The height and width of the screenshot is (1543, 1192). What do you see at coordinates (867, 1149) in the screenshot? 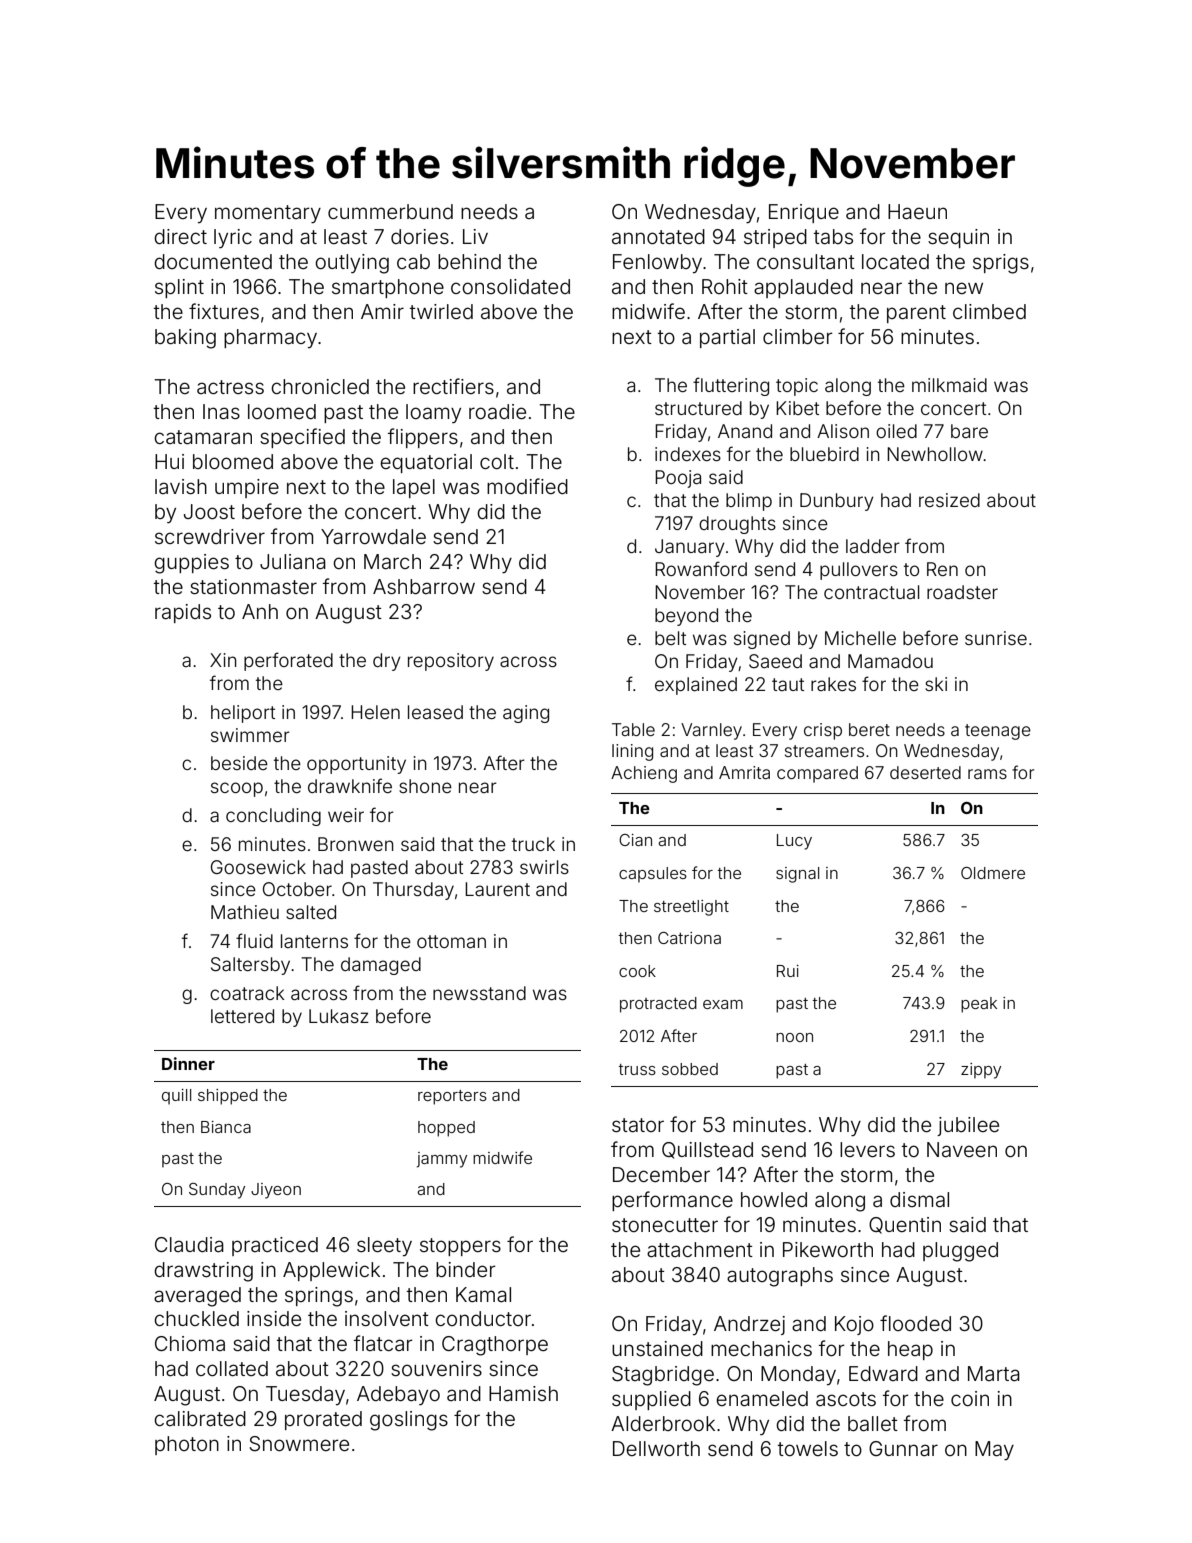
I see `levers` at bounding box center [867, 1149].
